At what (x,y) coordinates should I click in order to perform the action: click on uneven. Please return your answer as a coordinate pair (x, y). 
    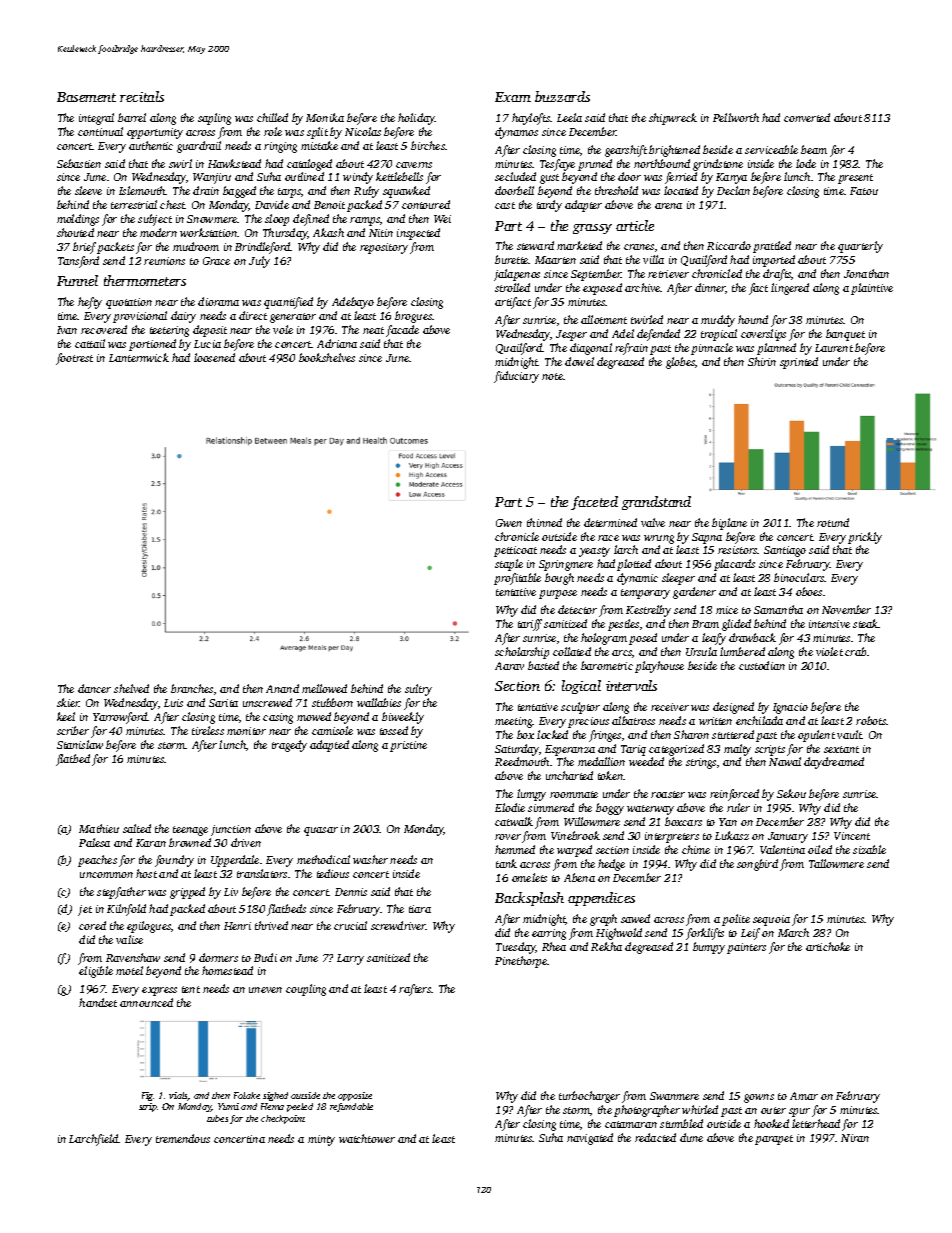
    Looking at the image, I should click on (265, 990).
